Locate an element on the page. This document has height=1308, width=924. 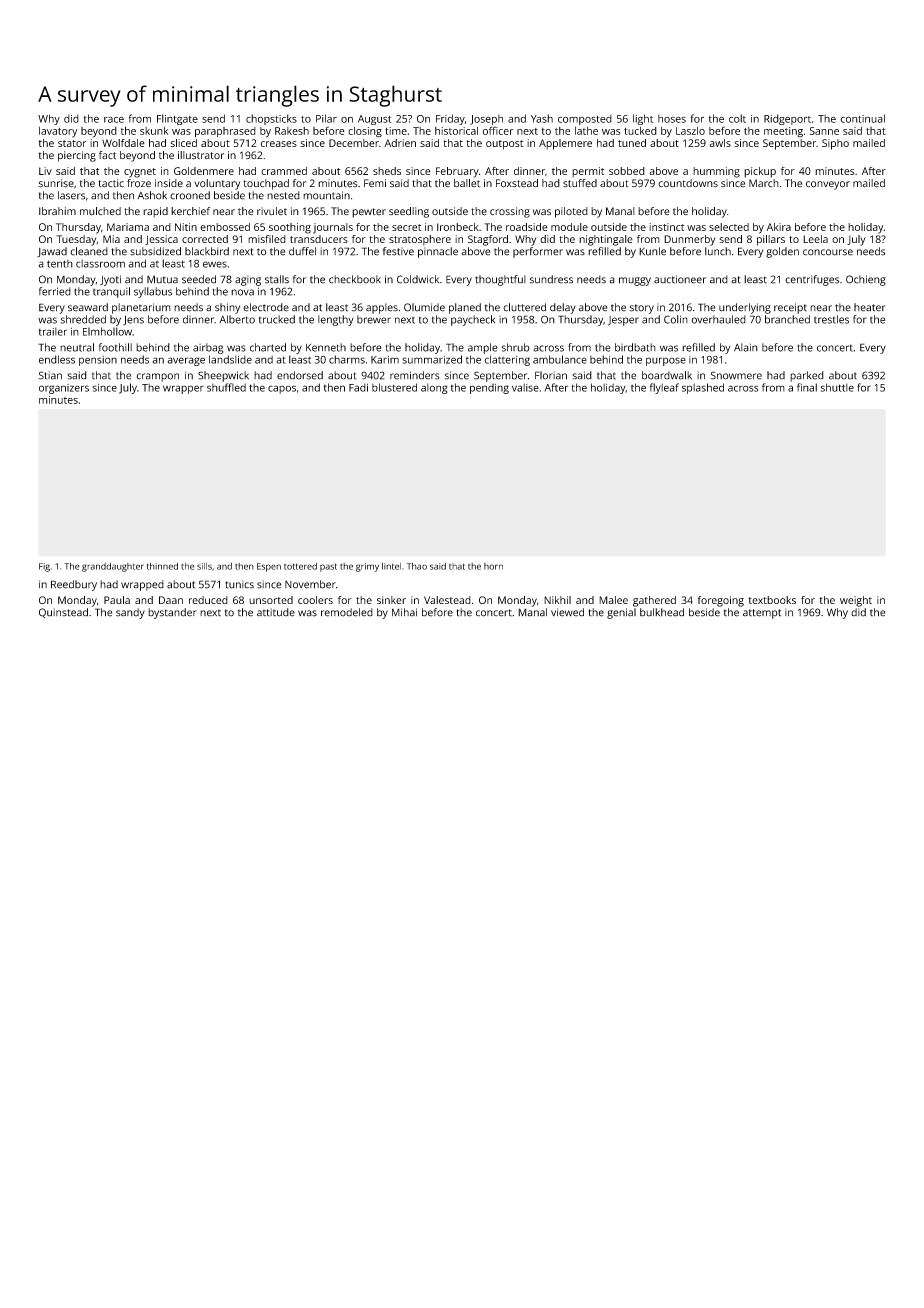
wrapper is located at coordinates (183, 389).
